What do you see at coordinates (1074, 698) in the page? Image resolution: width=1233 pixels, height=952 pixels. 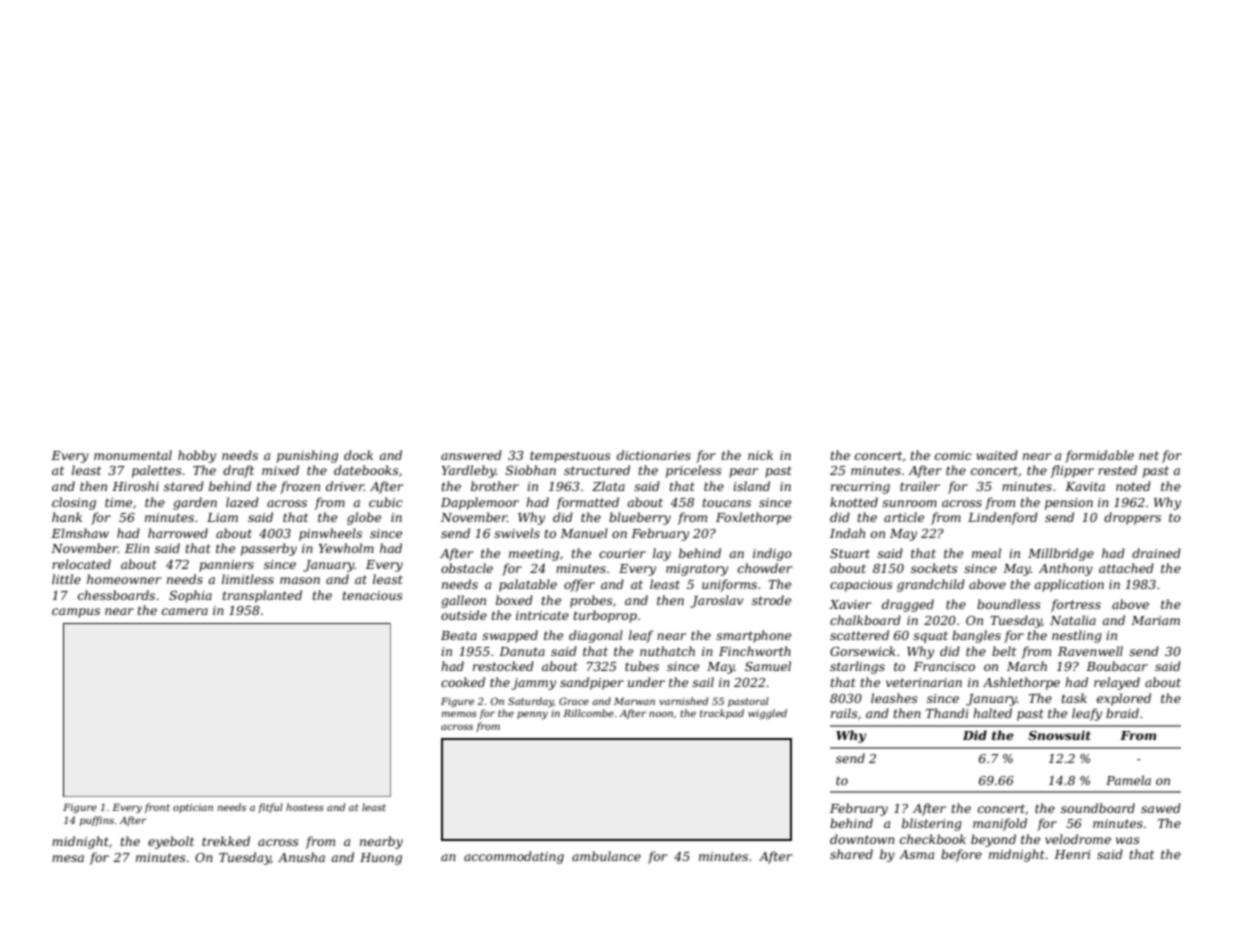 I see `task` at bounding box center [1074, 698].
